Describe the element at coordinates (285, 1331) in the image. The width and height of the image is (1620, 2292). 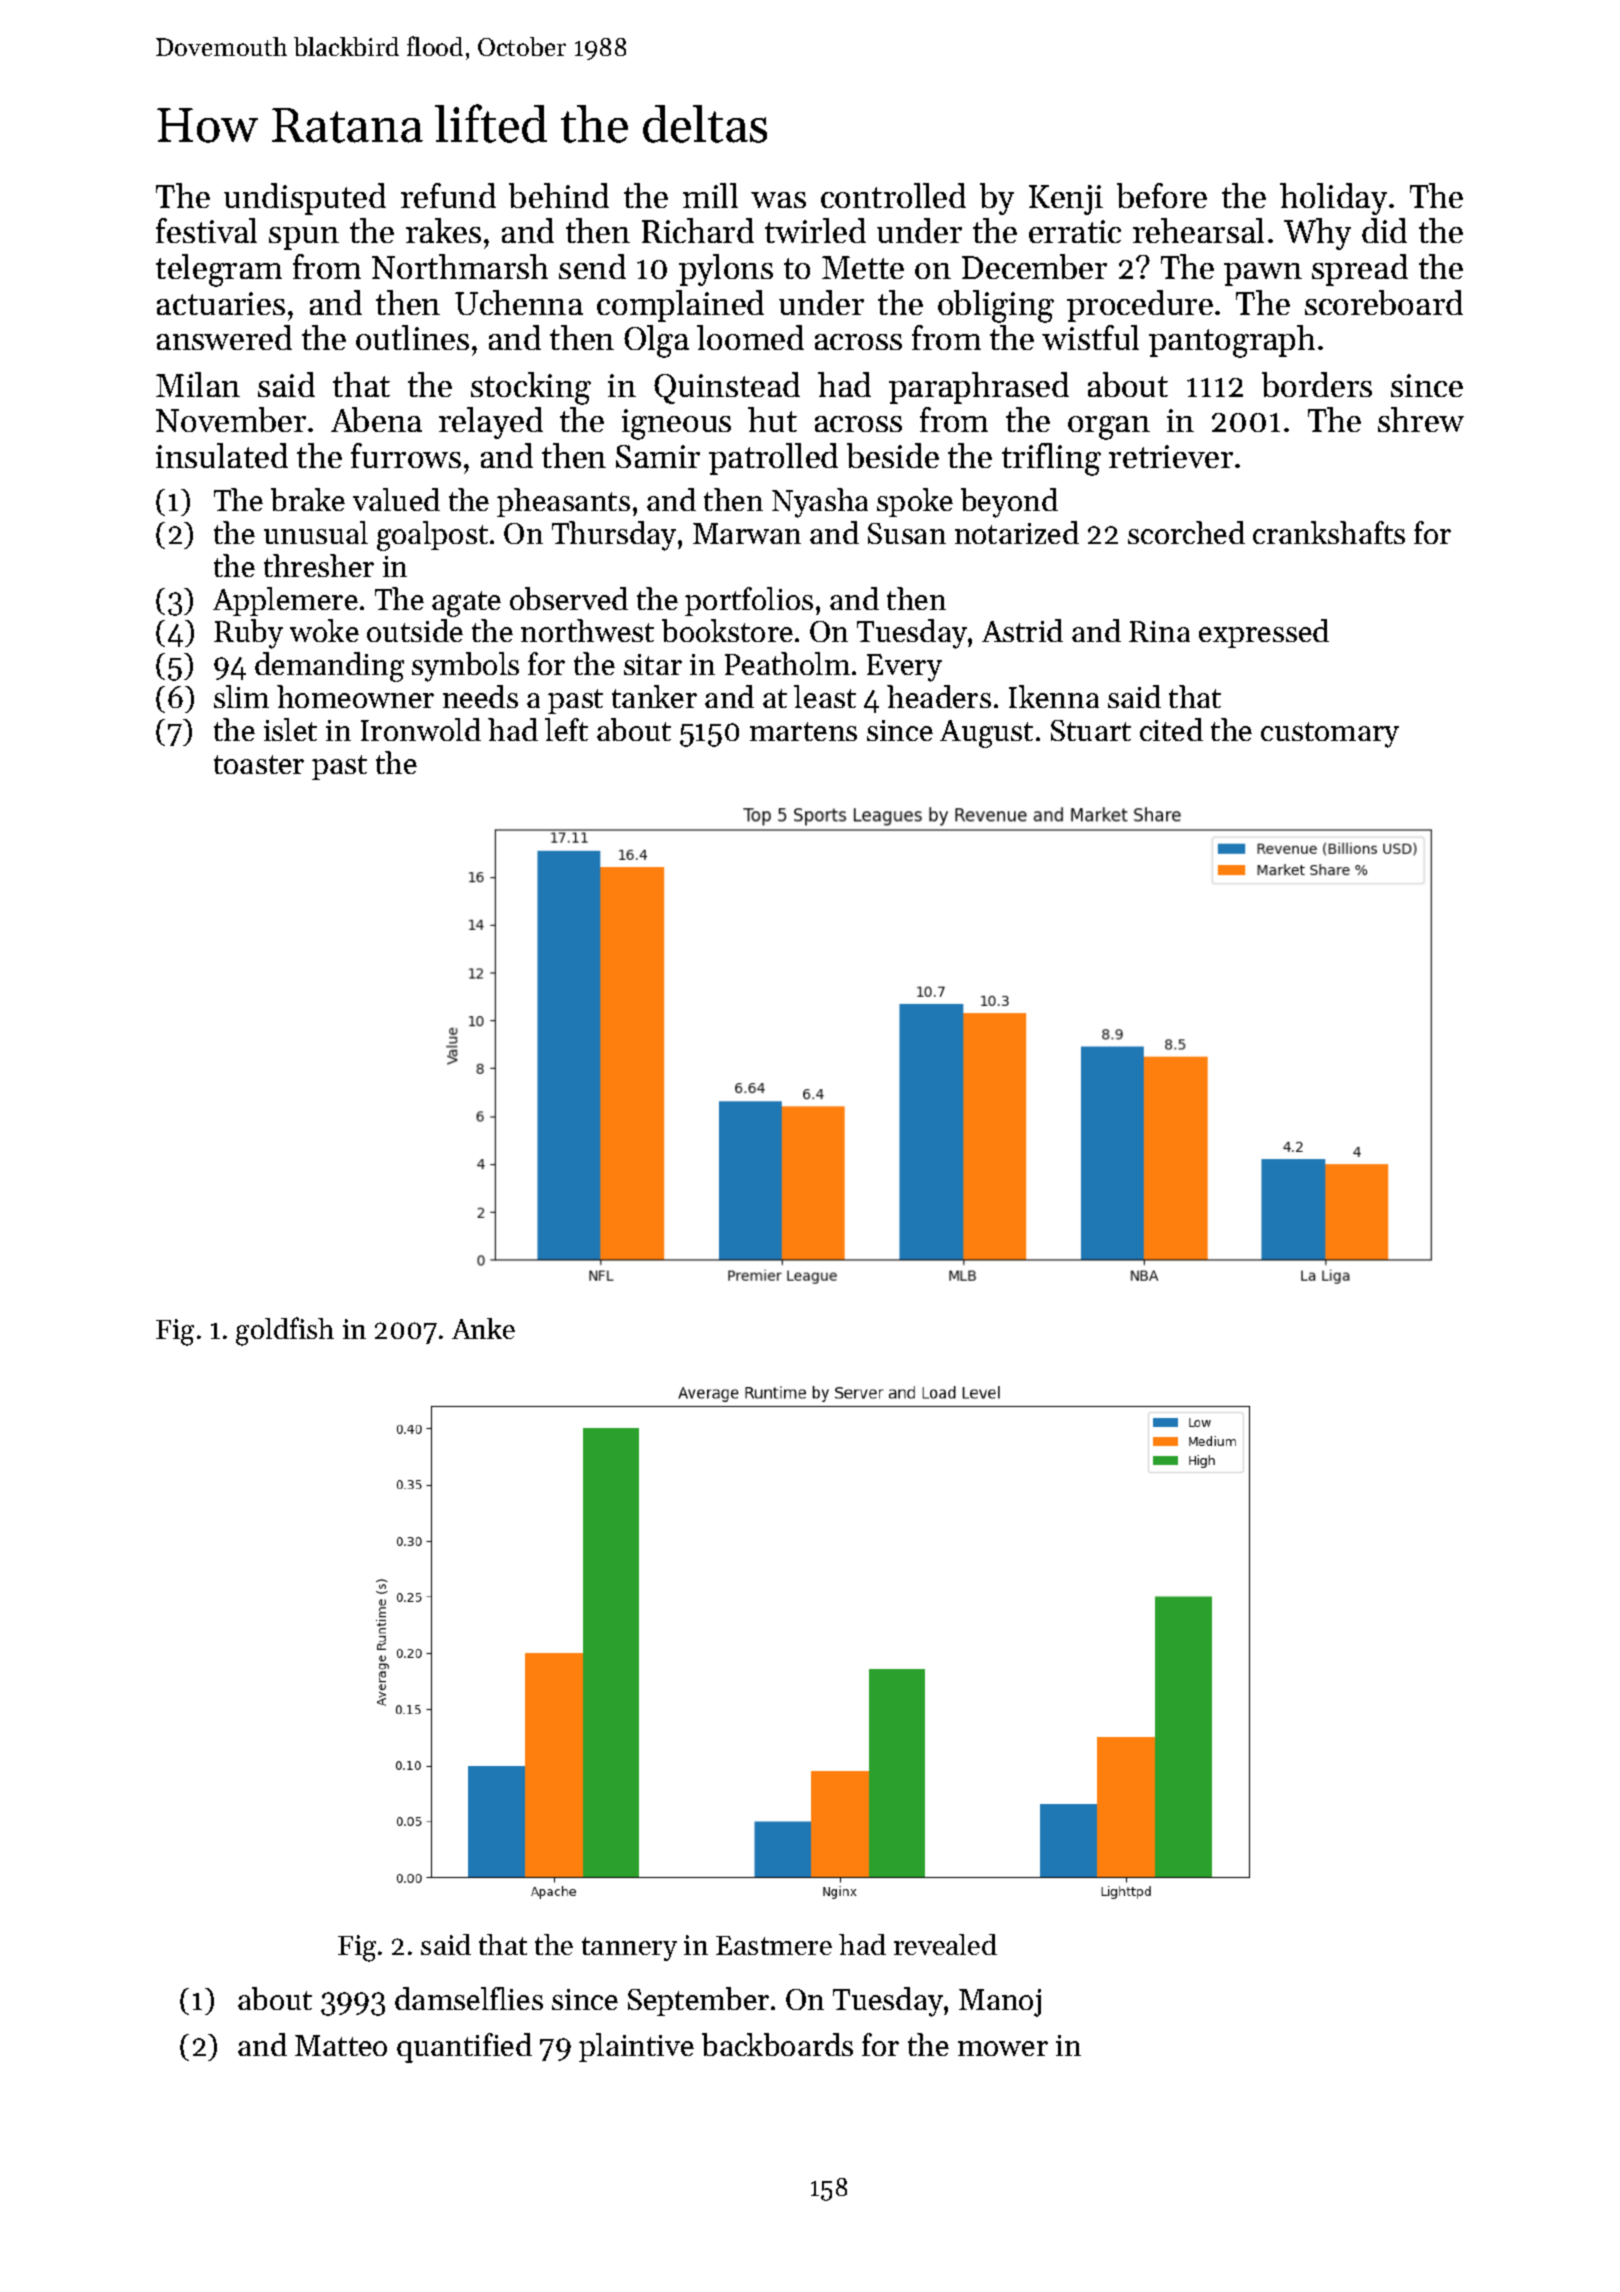
I see `goldfish` at that location.
